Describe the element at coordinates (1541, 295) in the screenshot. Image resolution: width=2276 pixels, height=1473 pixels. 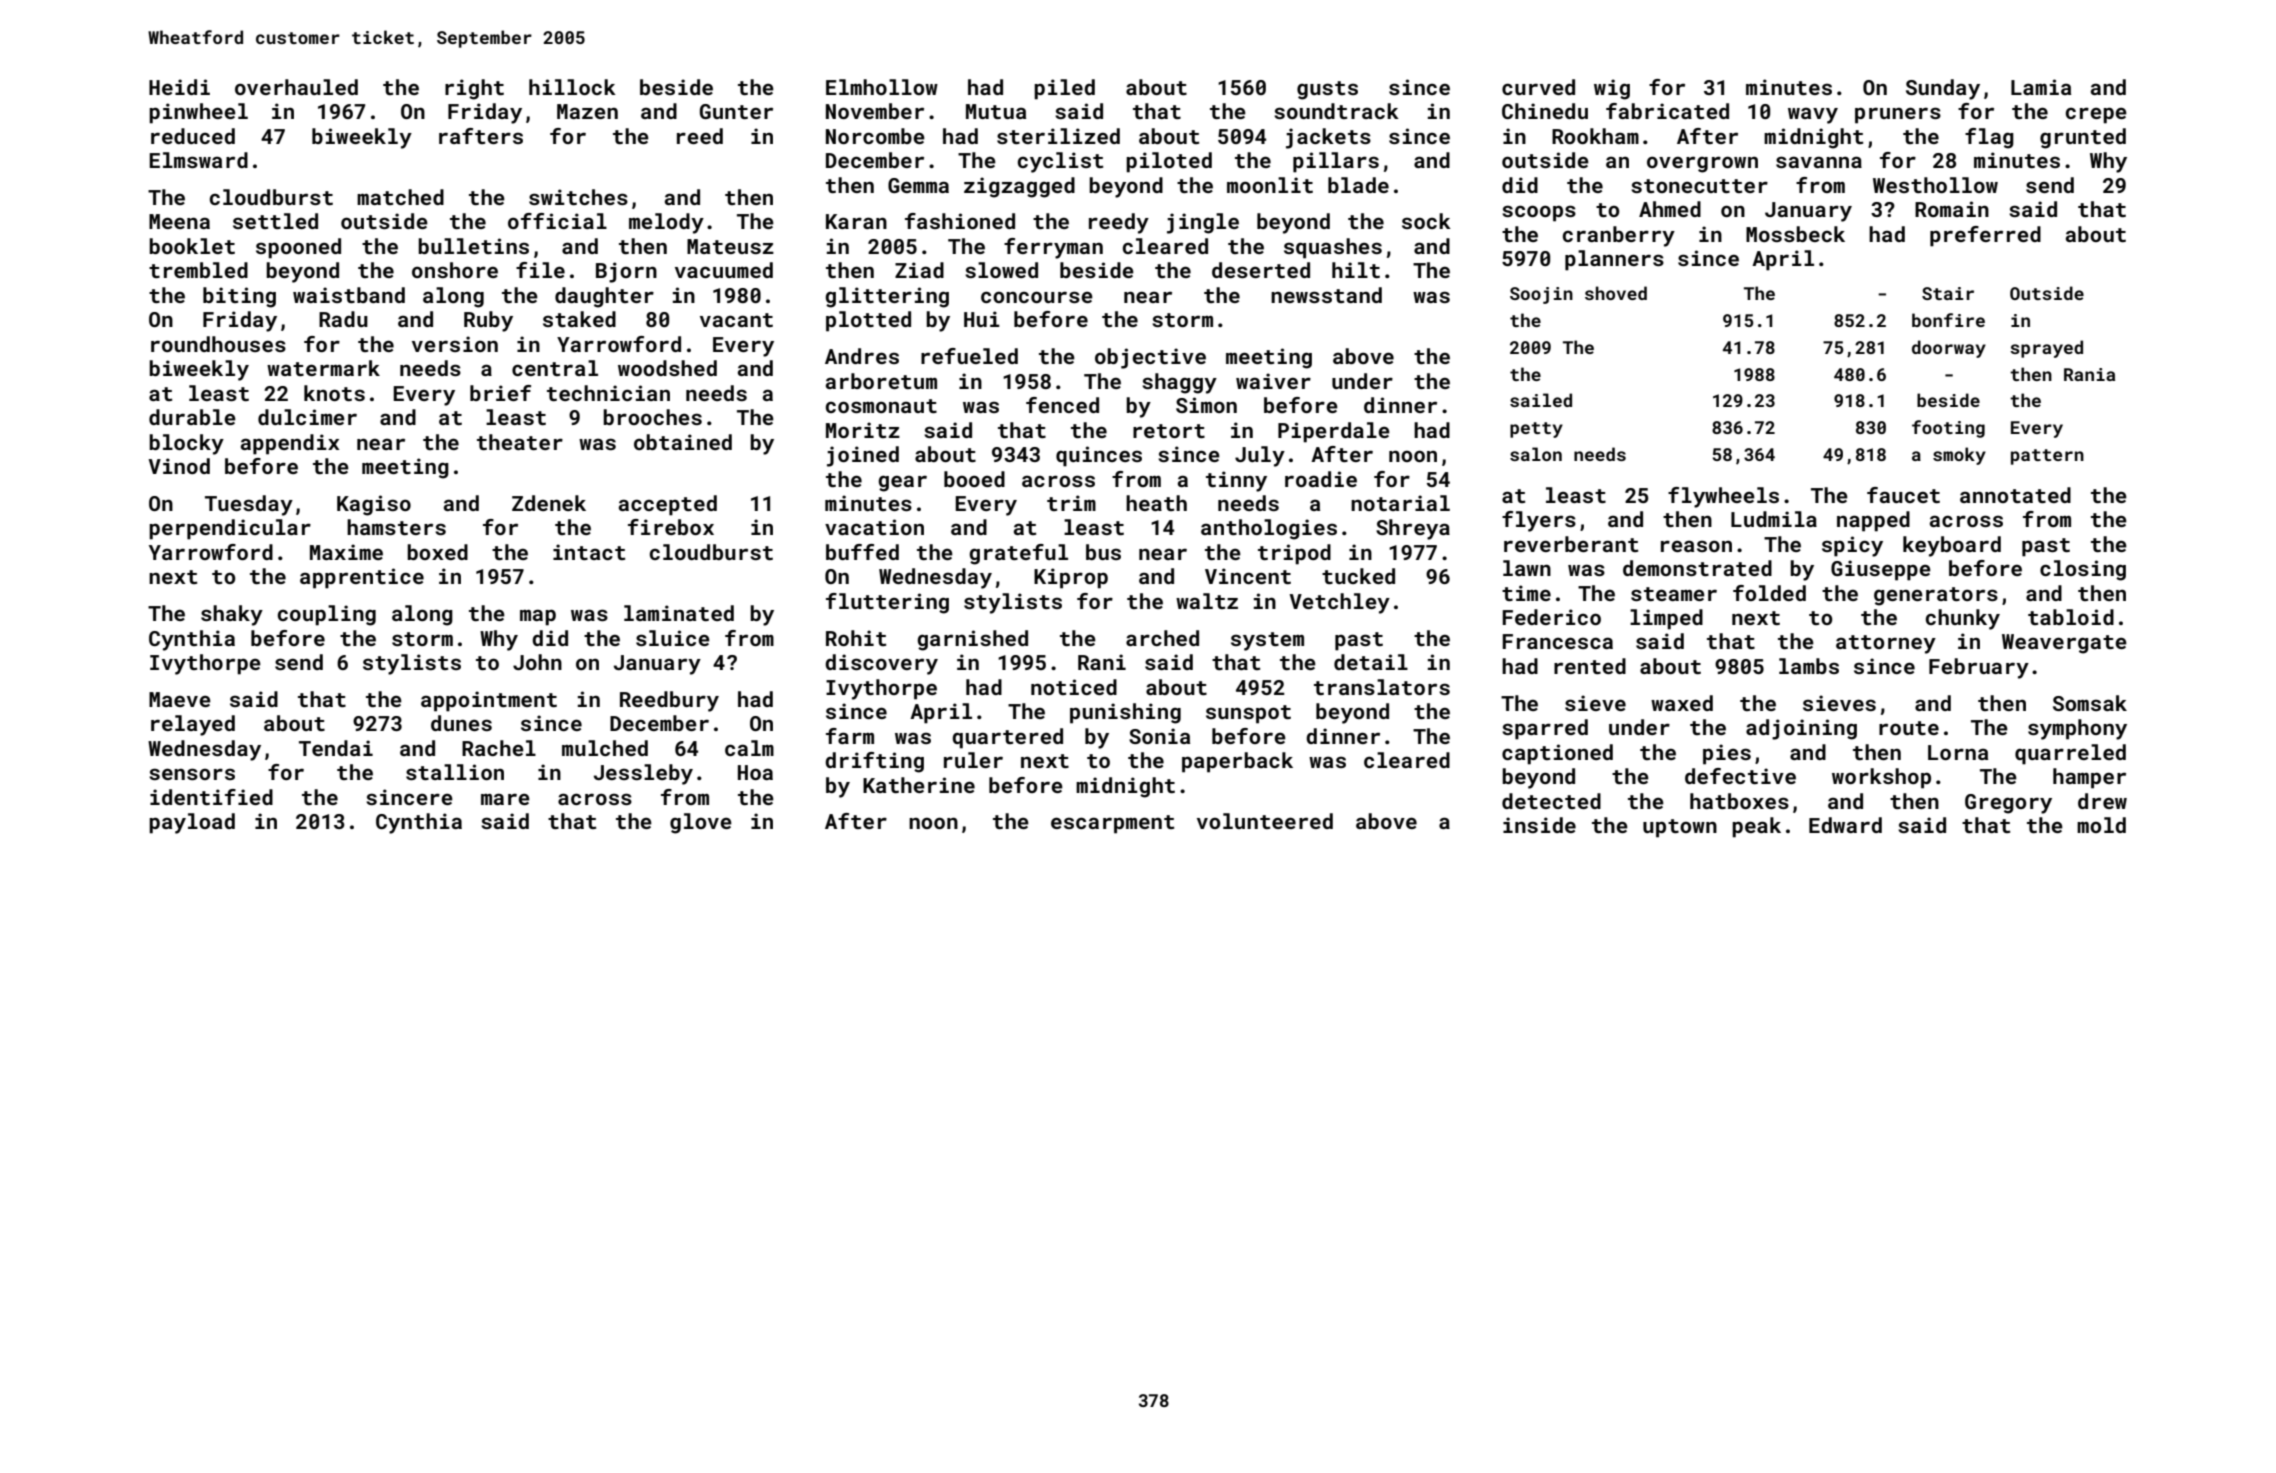
I see `Soojin` at that location.
